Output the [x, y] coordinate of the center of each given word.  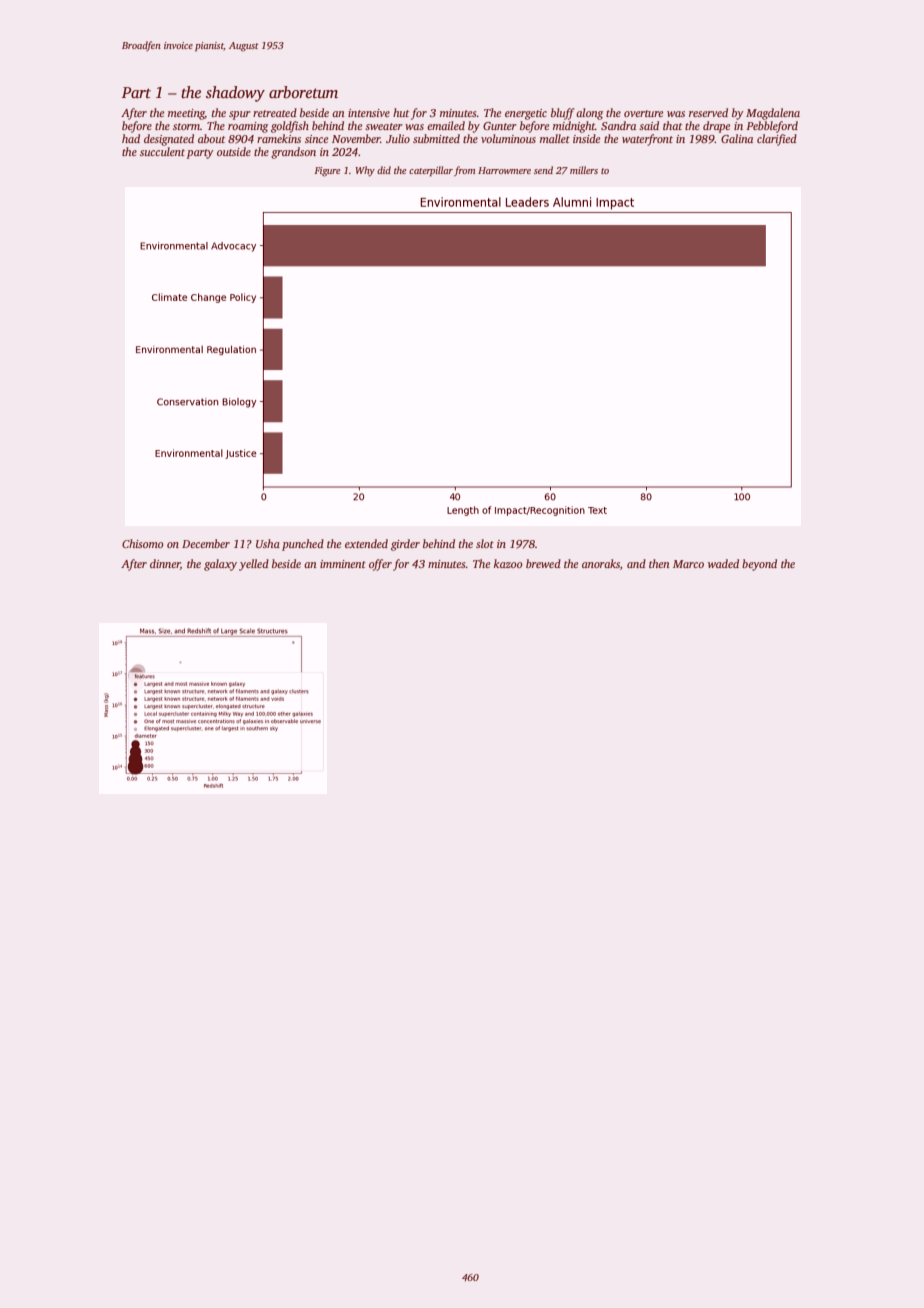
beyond [759, 565]
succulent [162, 151]
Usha [268, 543]
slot [485, 543]
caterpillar [431, 171]
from [464, 171]
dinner [165, 564]
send [543, 170]
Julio [398, 138]
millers [584, 170]
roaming [248, 127]
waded [723, 563]
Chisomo [143, 543]
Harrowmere [504, 170]
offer [380, 565]
